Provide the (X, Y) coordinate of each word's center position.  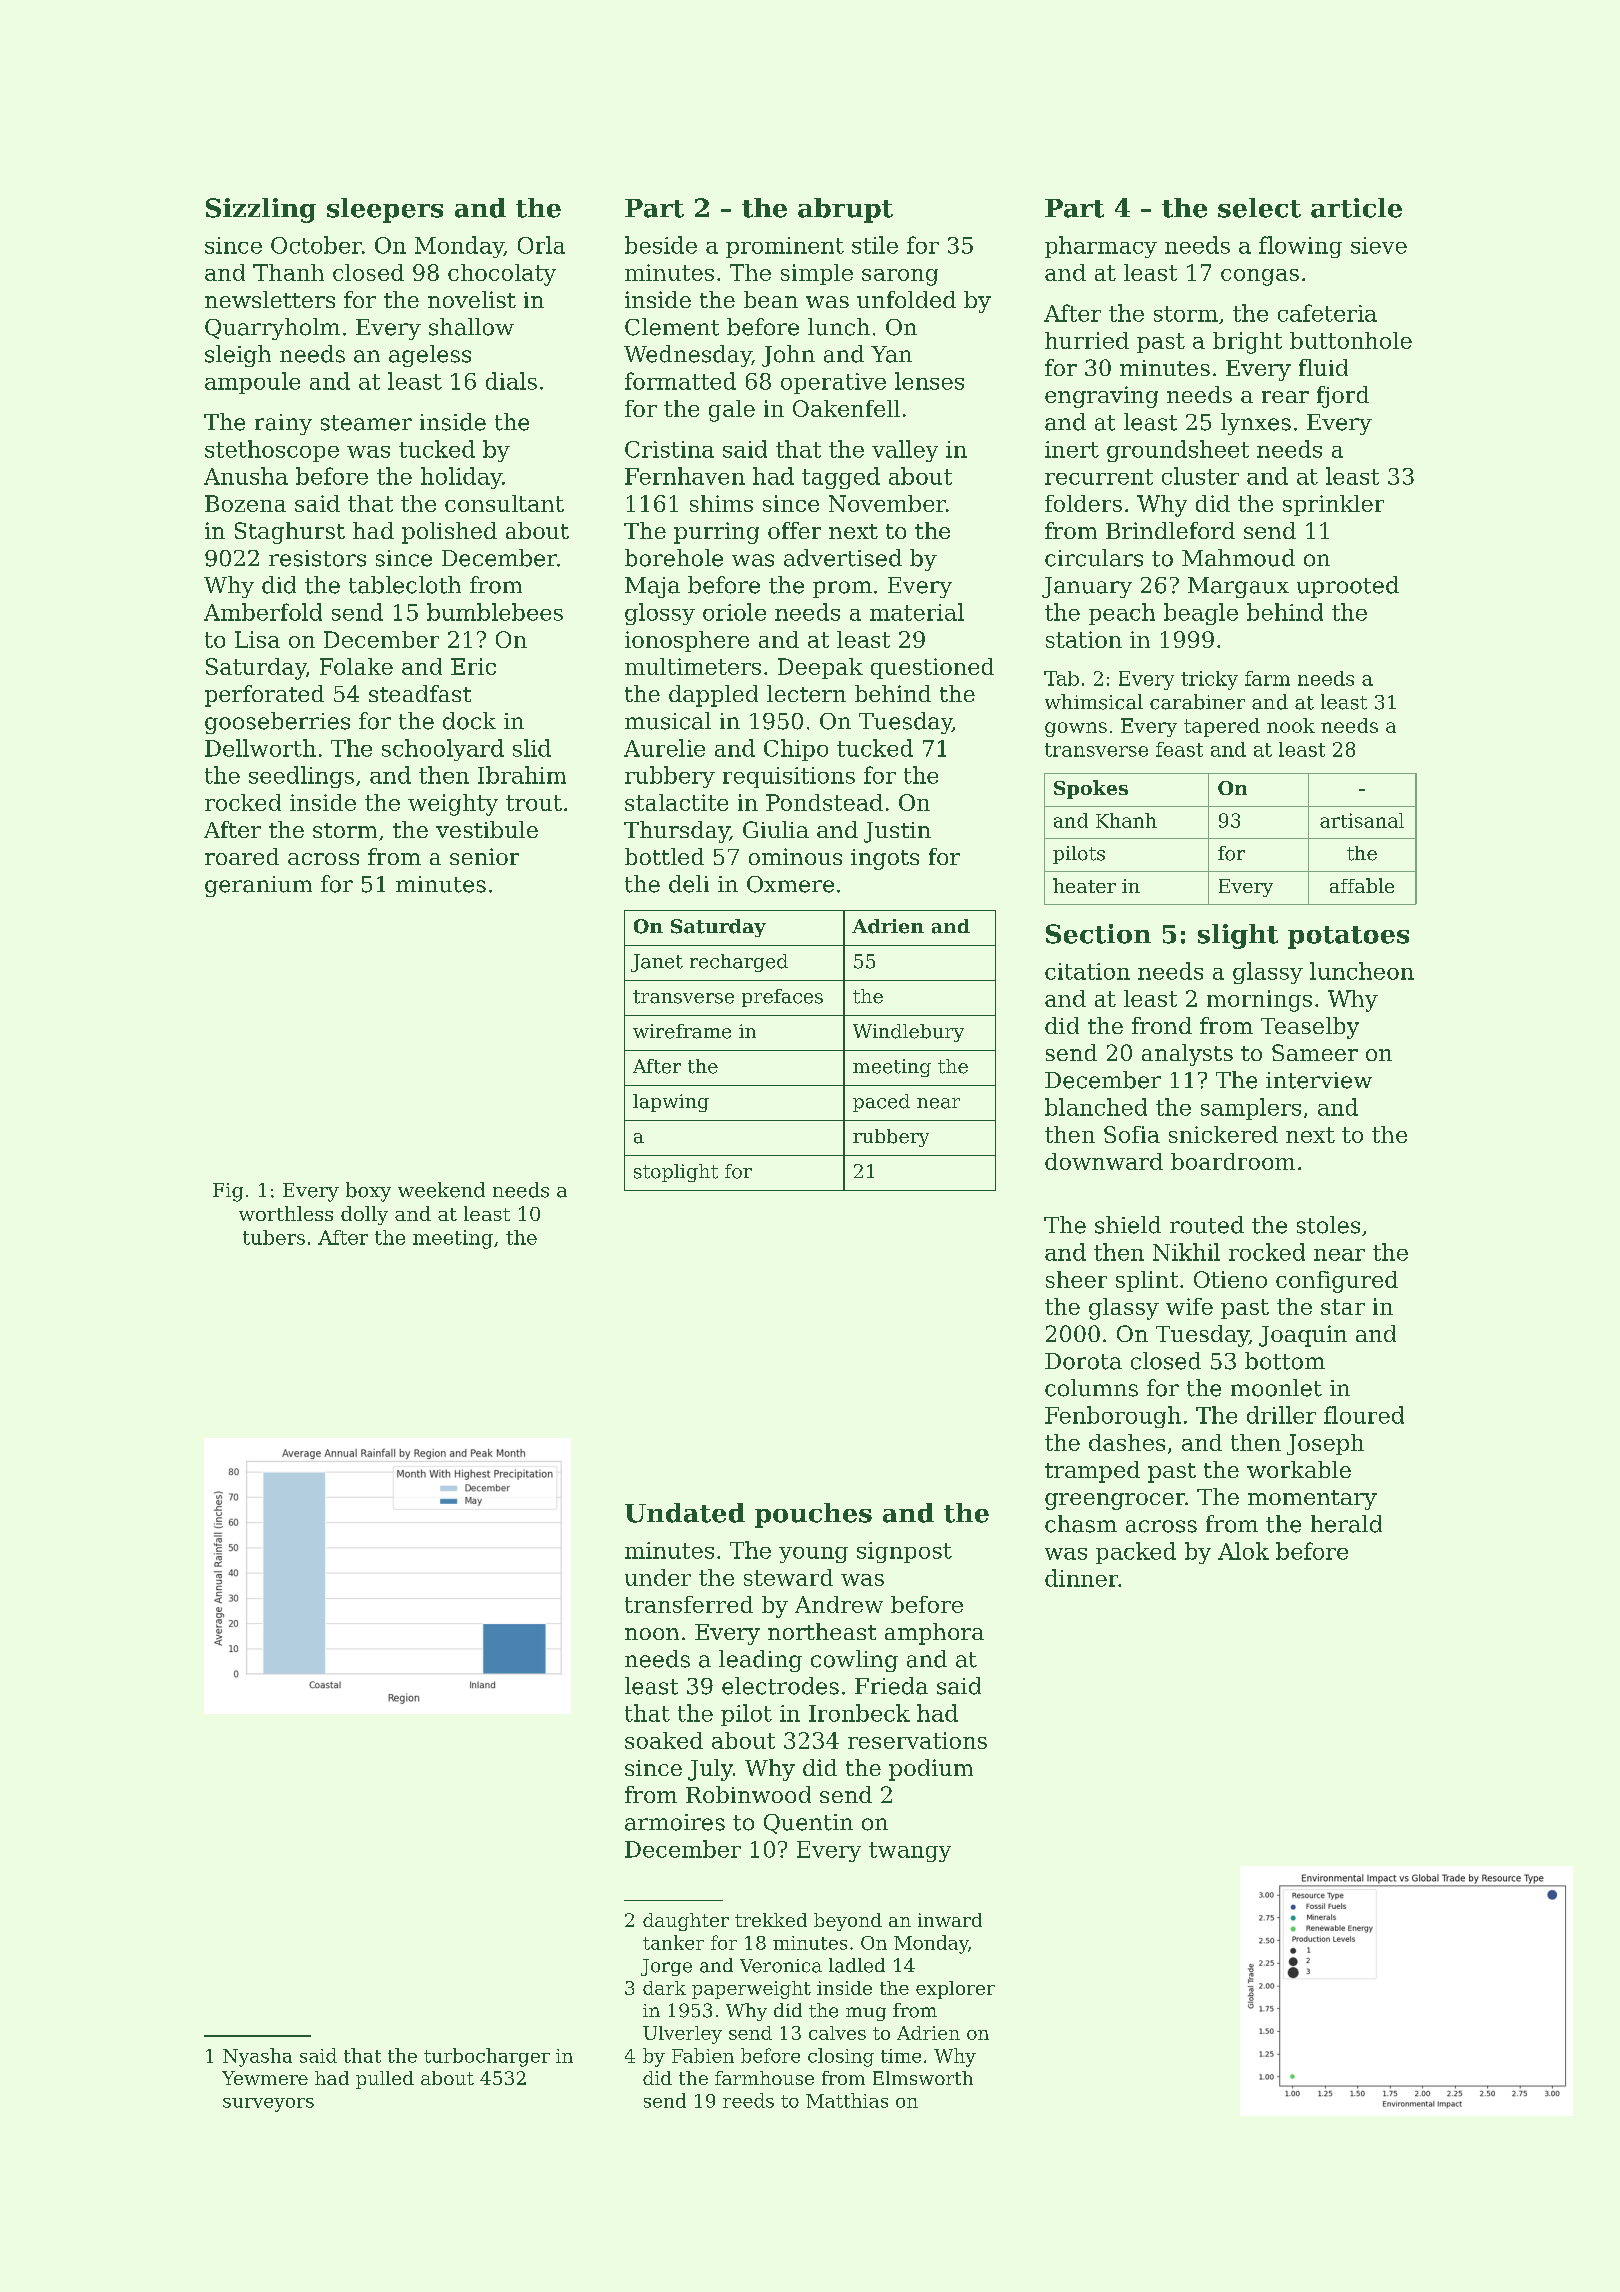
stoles (1328, 1225)
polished (449, 533)
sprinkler (1333, 505)
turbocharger (487, 2057)
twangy (910, 1852)
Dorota (1083, 1361)
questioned (932, 668)
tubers (274, 1237)
